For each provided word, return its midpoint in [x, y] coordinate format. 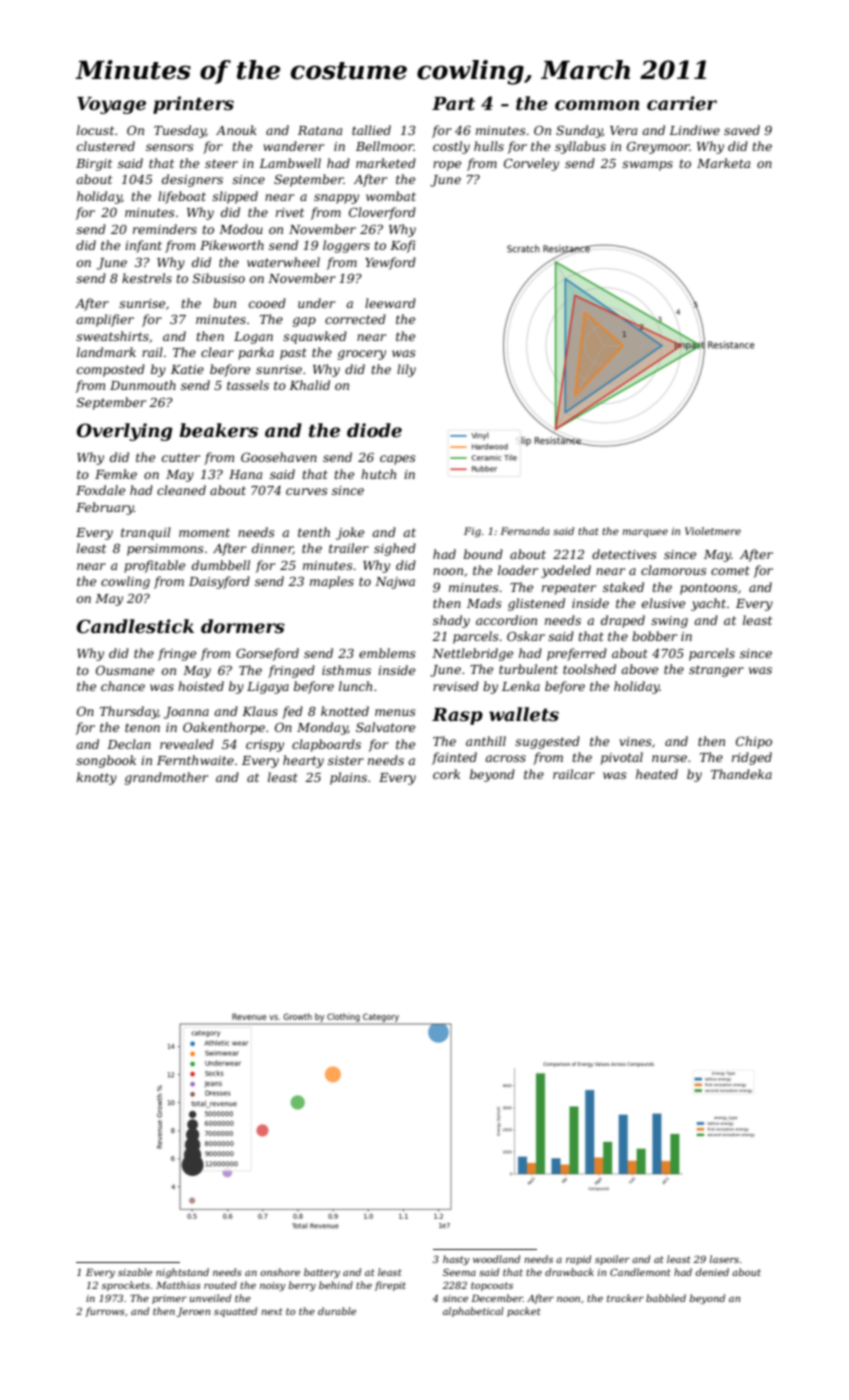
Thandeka [741, 774]
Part [453, 104]
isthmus [346, 670]
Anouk [236, 130]
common [597, 105]
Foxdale [100, 490]
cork [446, 774]
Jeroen [193, 1312]
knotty [97, 778]
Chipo [754, 742]
